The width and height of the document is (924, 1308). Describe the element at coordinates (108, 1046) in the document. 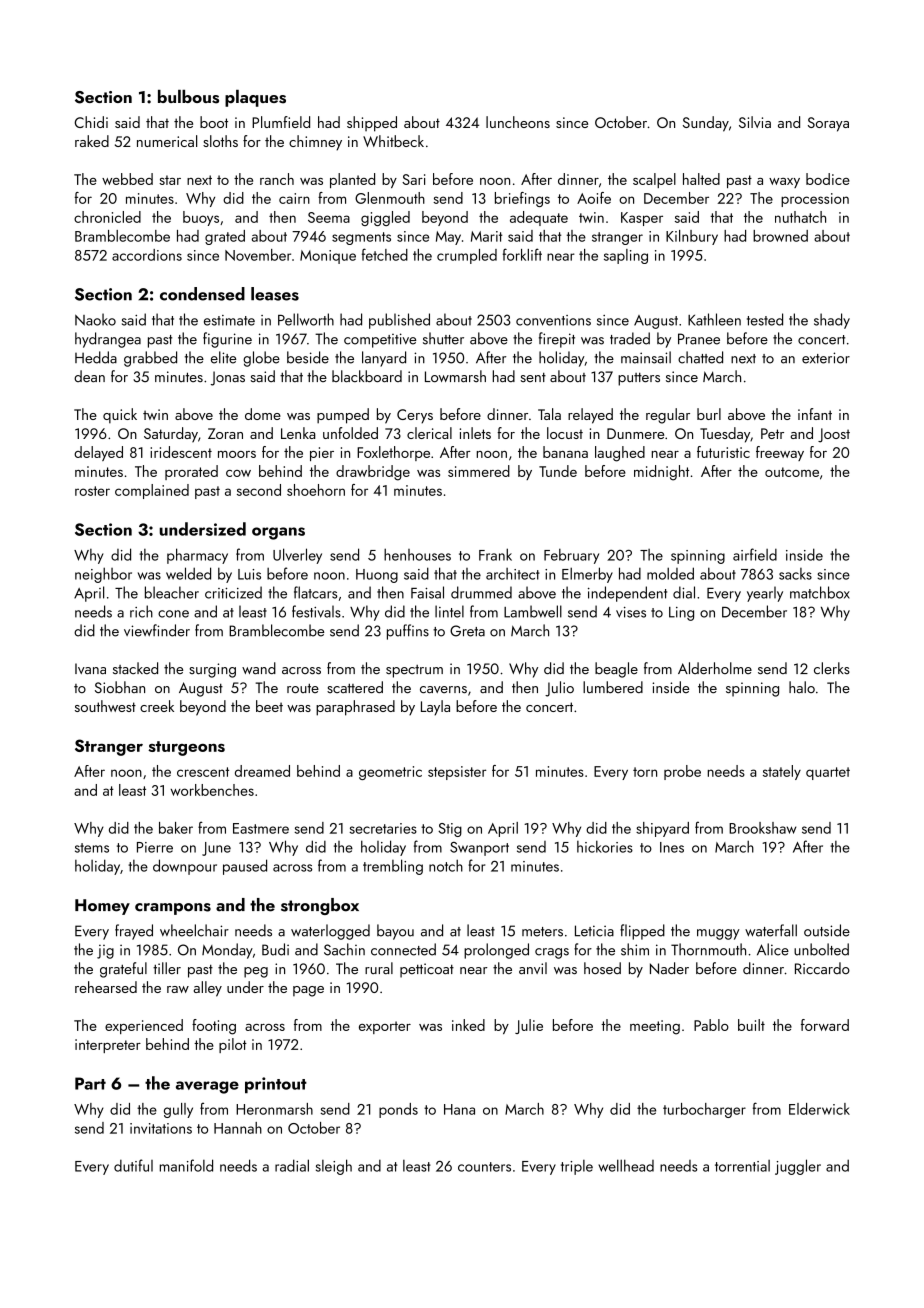

I see `interpreter` at that location.
